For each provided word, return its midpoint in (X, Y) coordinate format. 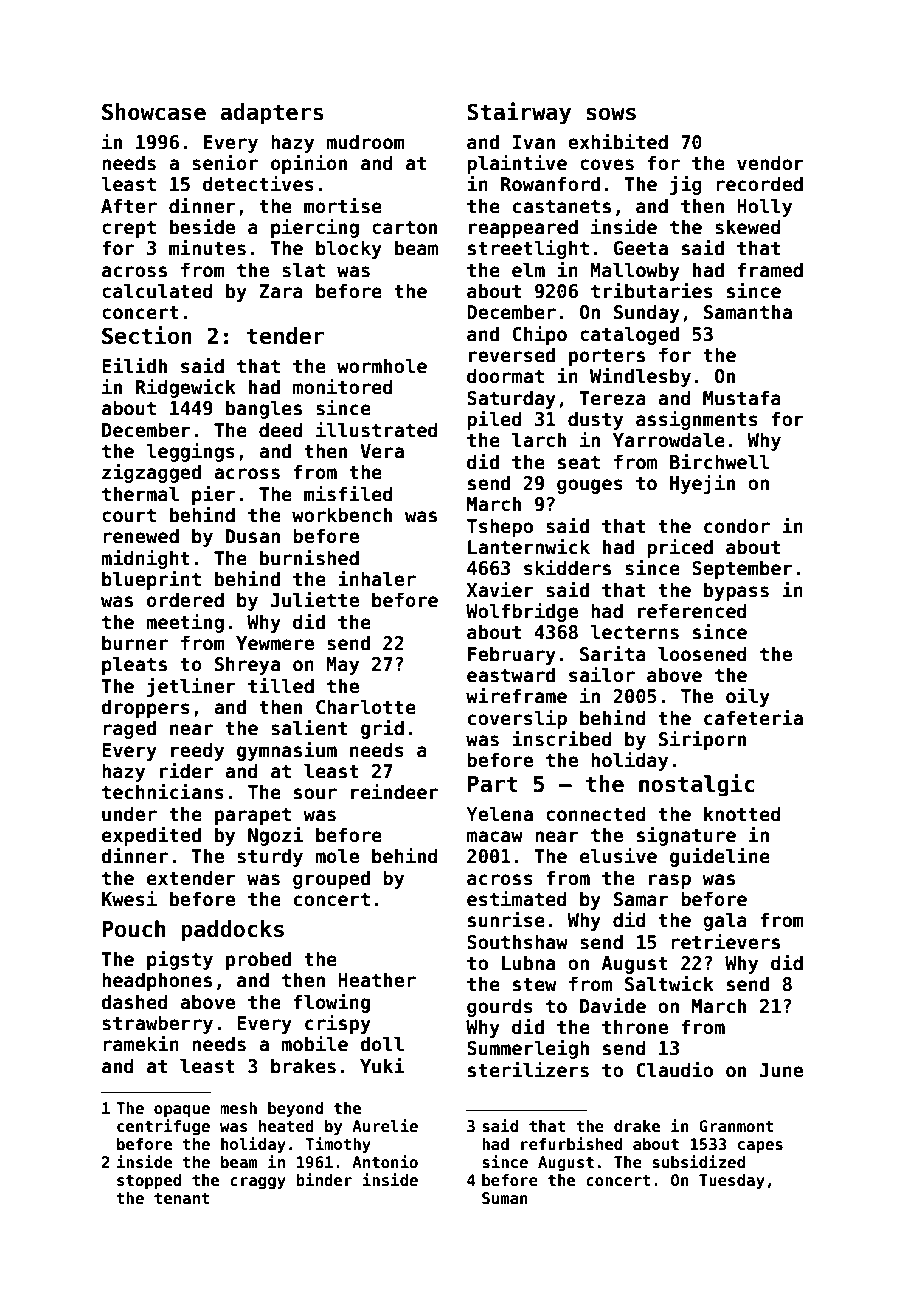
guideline (720, 857)
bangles (264, 409)
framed (770, 270)
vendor (770, 163)
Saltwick (669, 984)
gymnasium (287, 751)
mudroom (365, 142)
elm (528, 270)
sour (315, 794)
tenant (182, 1199)
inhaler (377, 579)
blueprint (151, 580)
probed (258, 960)
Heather (377, 980)
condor (737, 526)
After (129, 206)
